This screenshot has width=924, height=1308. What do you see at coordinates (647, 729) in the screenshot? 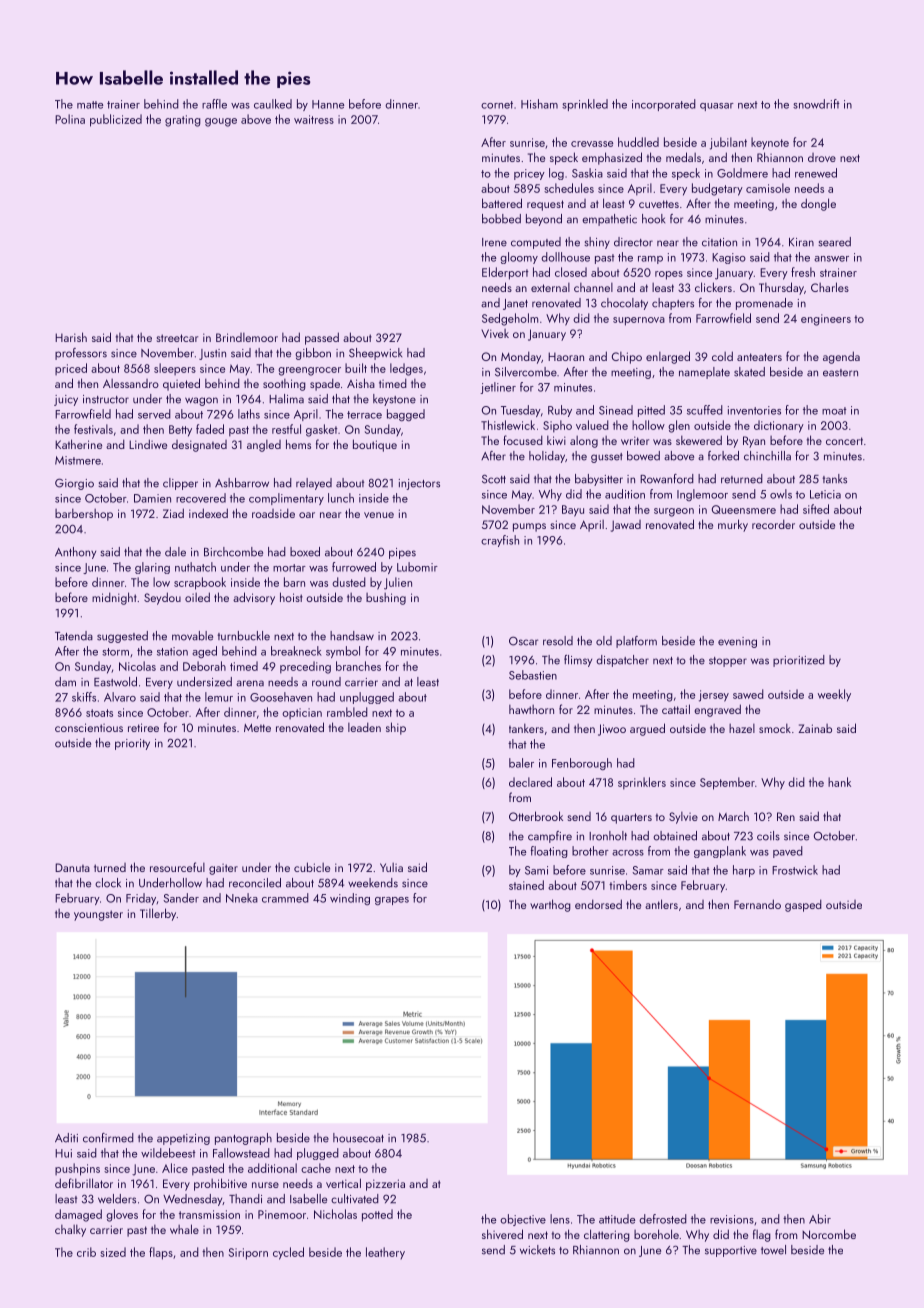
I see `argued` at bounding box center [647, 729].
